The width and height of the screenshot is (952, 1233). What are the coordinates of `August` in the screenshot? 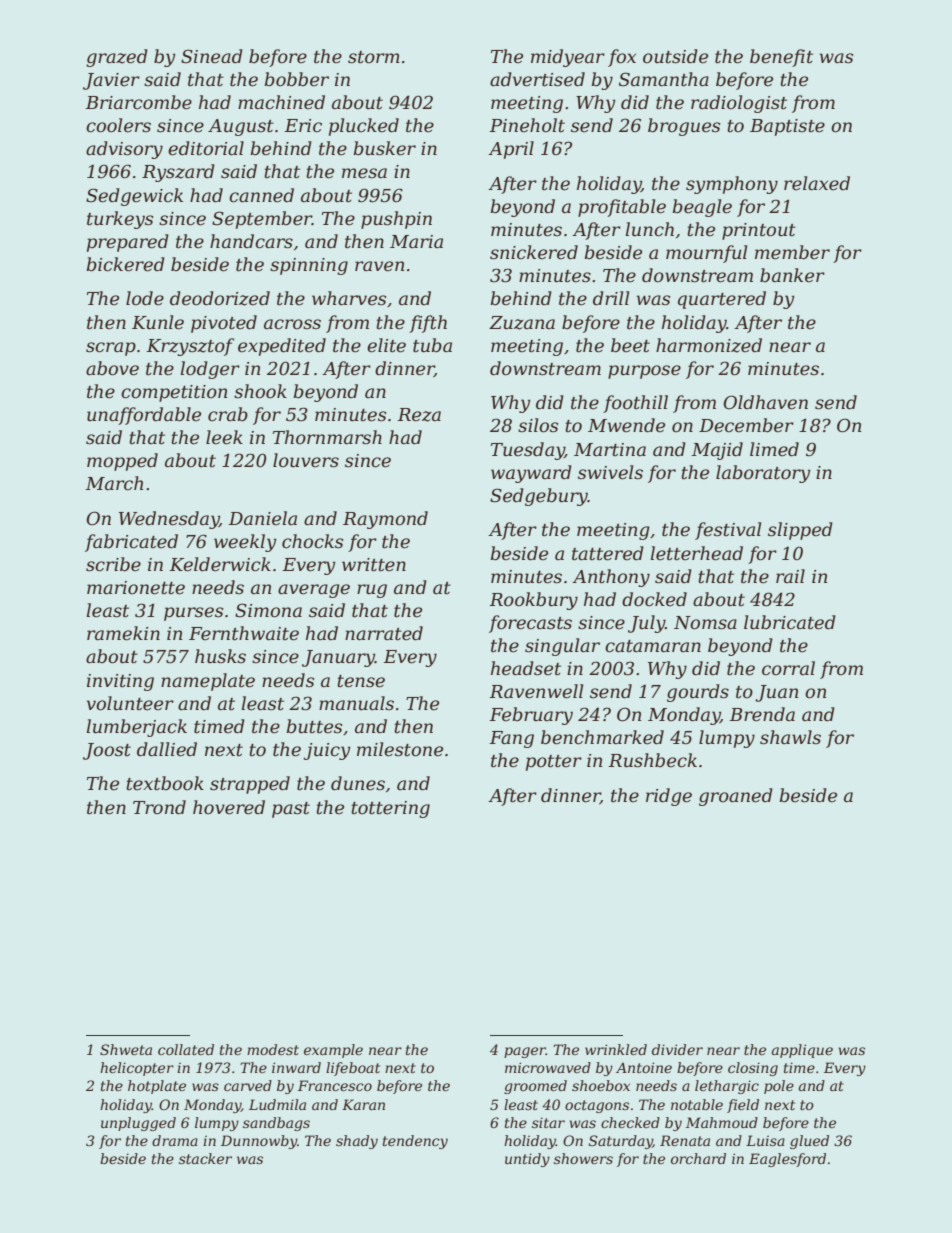 It's located at (241, 127).
